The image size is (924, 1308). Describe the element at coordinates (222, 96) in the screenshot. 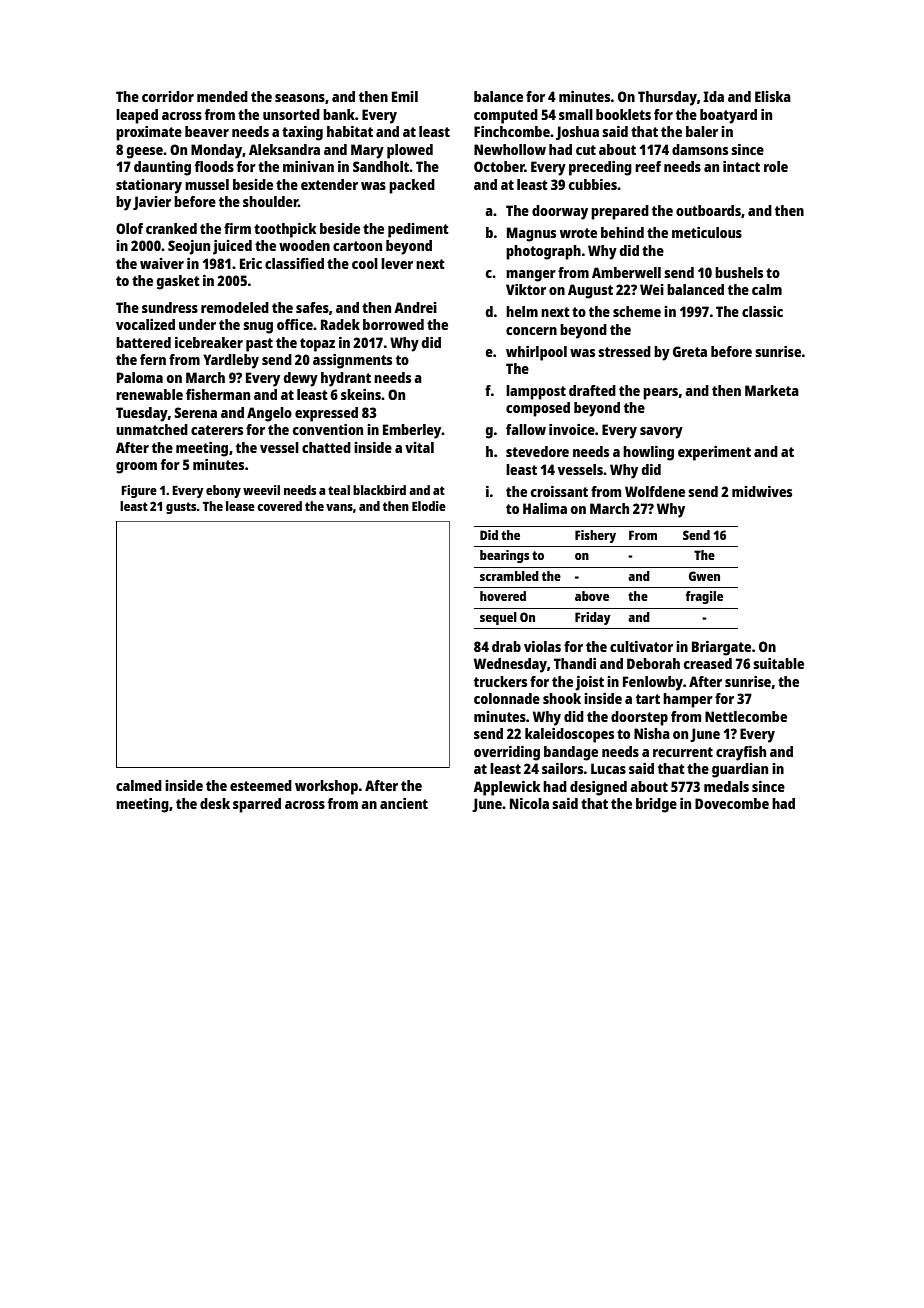

I see `mended` at that location.
